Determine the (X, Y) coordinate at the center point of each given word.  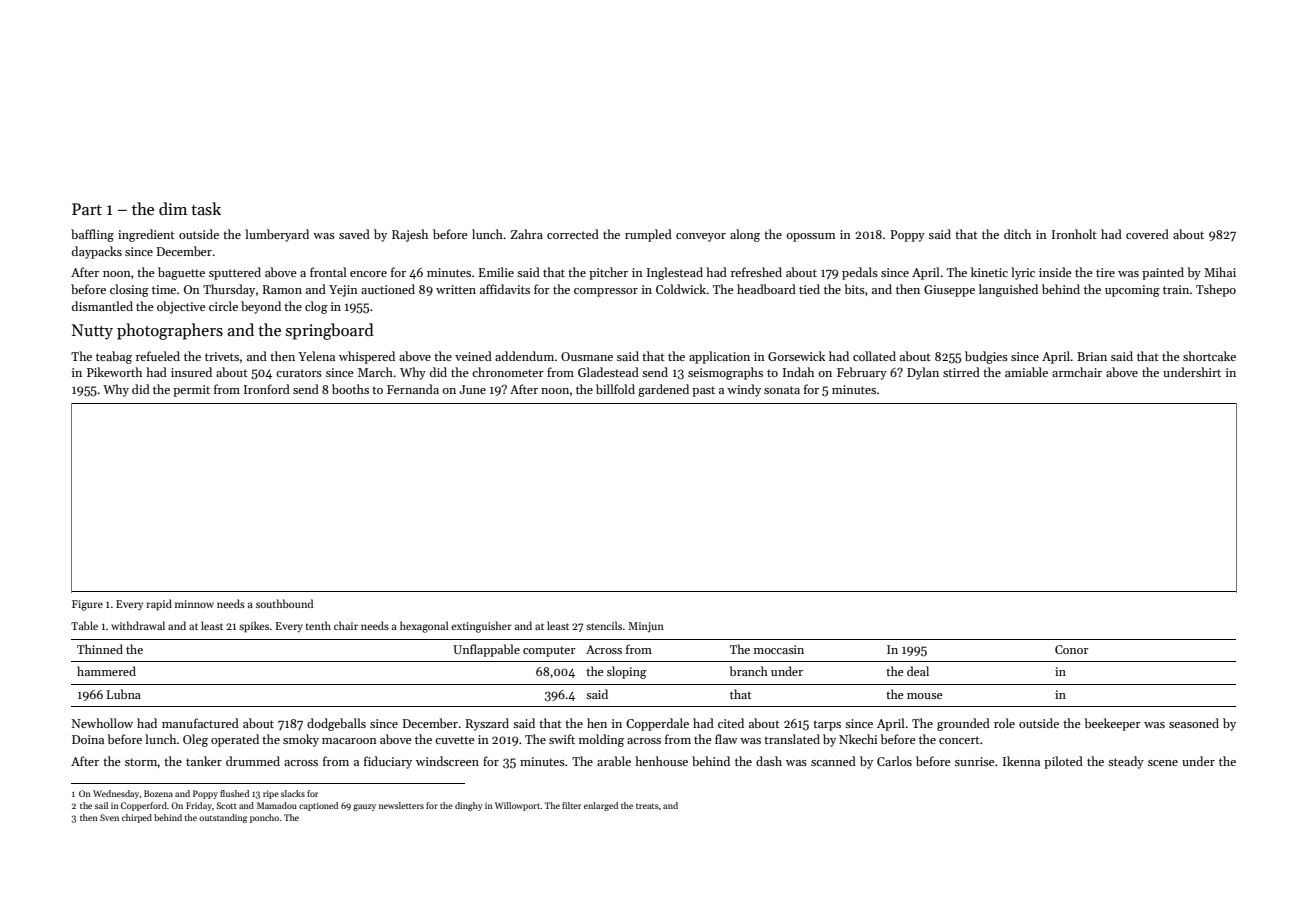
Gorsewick (796, 356)
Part (87, 209)
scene (1163, 763)
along (745, 235)
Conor (1071, 649)
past (703, 391)
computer (549, 651)
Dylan (923, 373)
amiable (1026, 372)
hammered (106, 671)
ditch (1017, 234)
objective (181, 307)
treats (647, 806)
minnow (194, 604)
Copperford (144, 806)
